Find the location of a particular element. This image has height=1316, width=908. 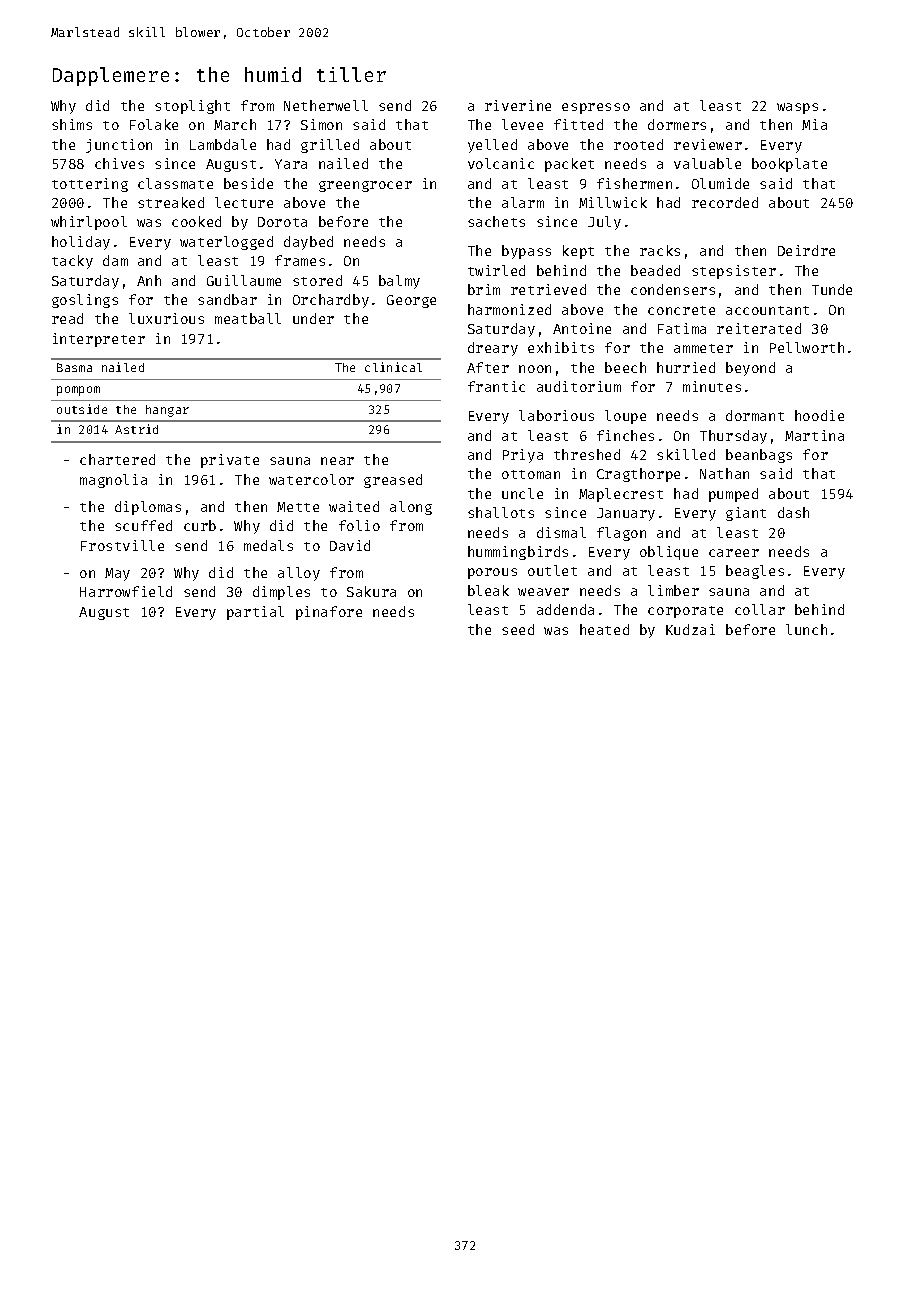

dreary is located at coordinates (493, 349).
